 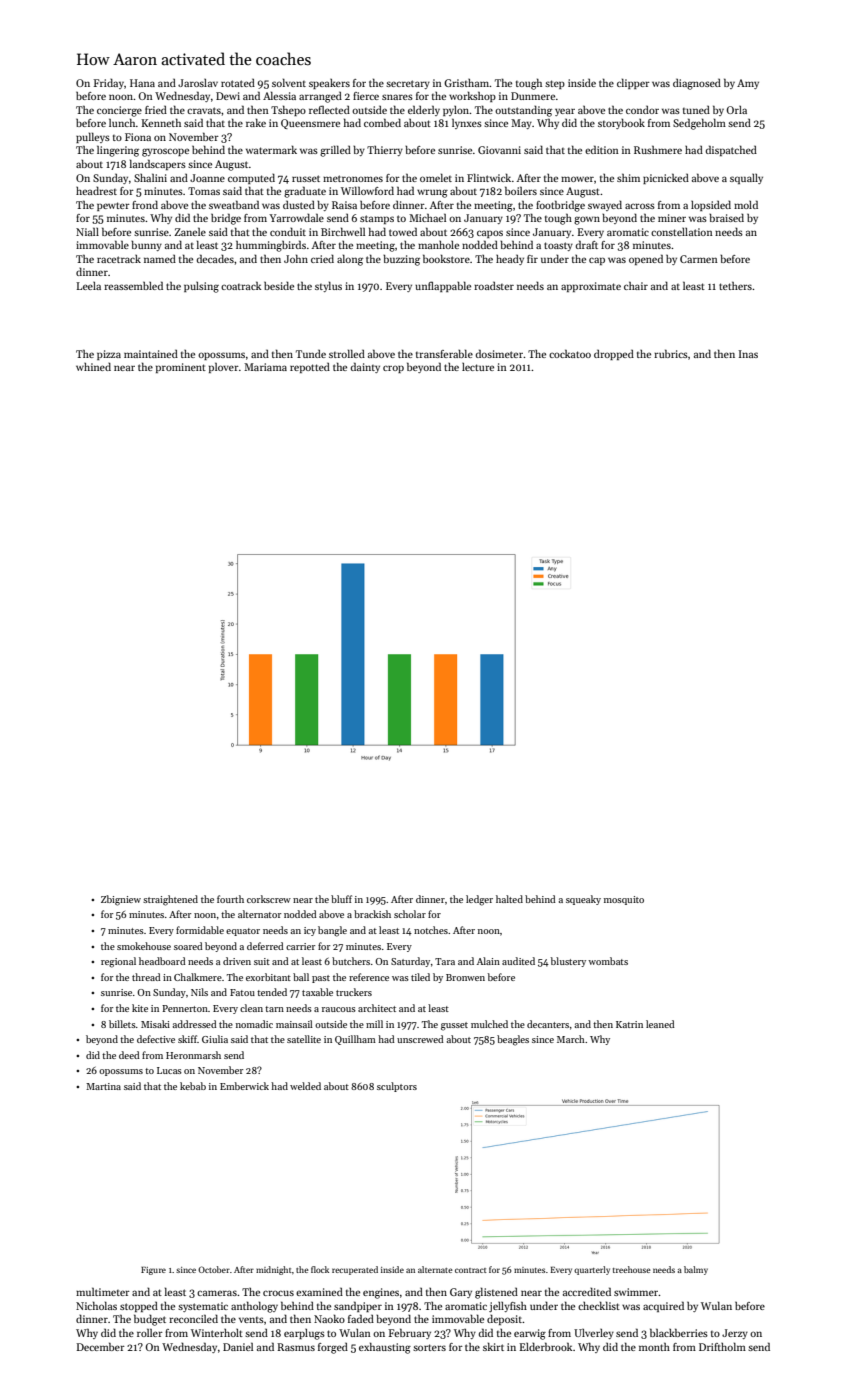 I want to click on mosquito, so click(x=624, y=900).
